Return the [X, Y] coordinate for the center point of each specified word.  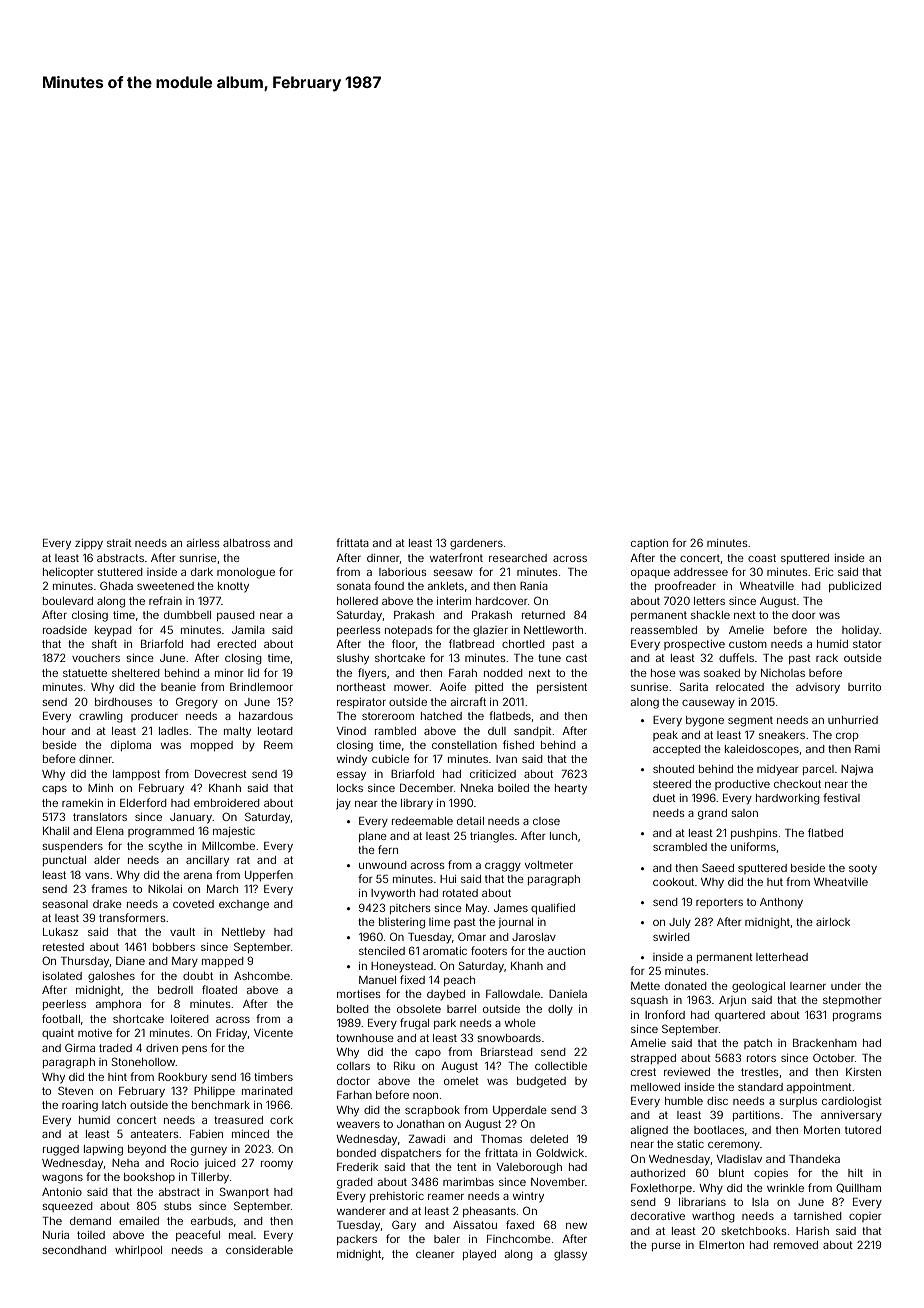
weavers [358, 1125]
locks [350, 788]
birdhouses [123, 702]
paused [236, 616]
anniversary [851, 1116]
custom [748, 644]
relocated [740, 687]
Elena [110, 831]
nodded [503, 673]
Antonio [62, 1192]
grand [712, 814]
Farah [463, 673]
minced [250, 1134]
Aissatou [475, 1225]
